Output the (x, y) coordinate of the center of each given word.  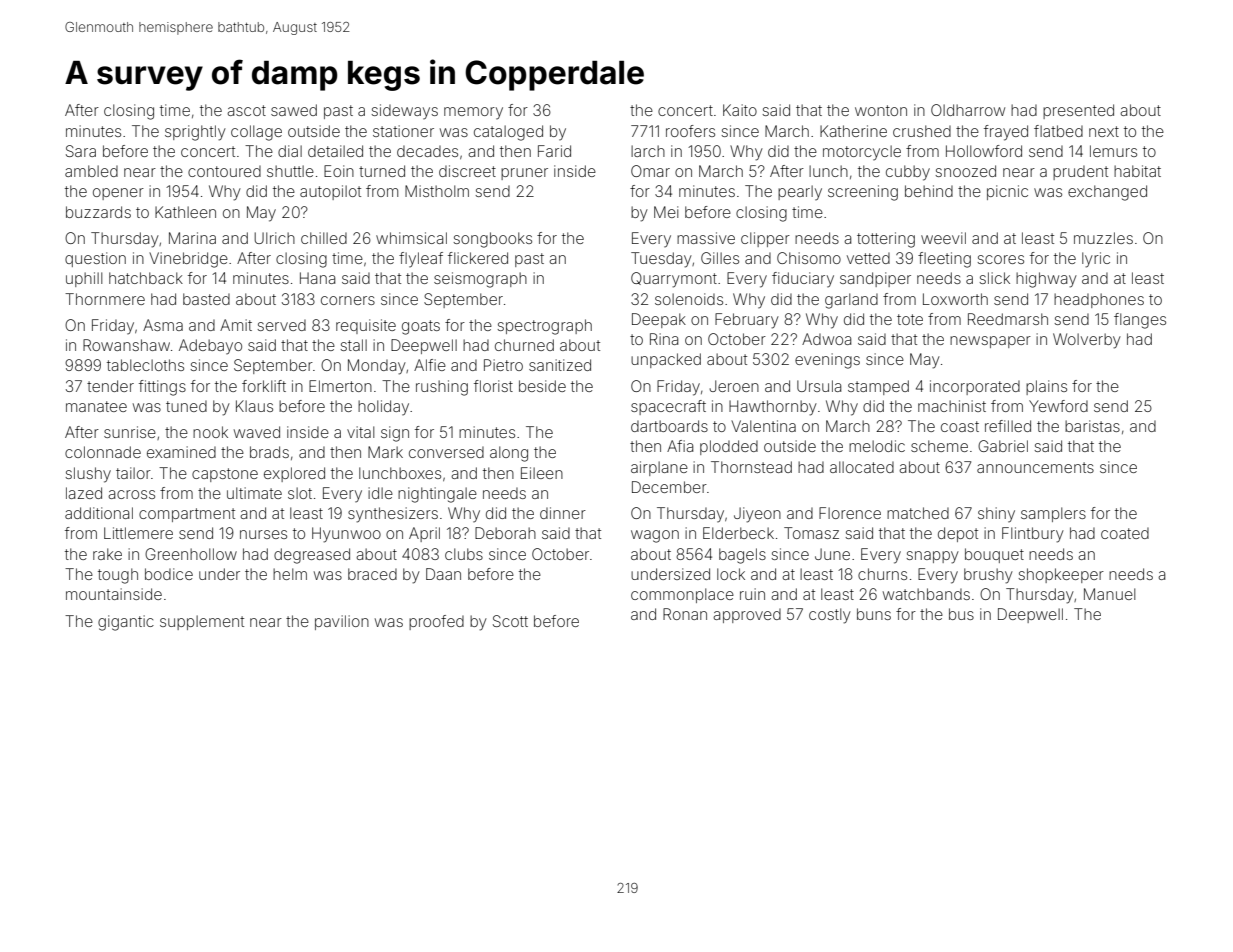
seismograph (480, 280)
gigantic (126, 623)
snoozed (965, 171)
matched (918, 513)
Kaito (740, 110)
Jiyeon (757, 515)
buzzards (98, 212)
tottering (886, 240)
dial (290, 151)
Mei (666, 212)
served (281, 325)
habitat (1137, 171)
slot (300, 493)
